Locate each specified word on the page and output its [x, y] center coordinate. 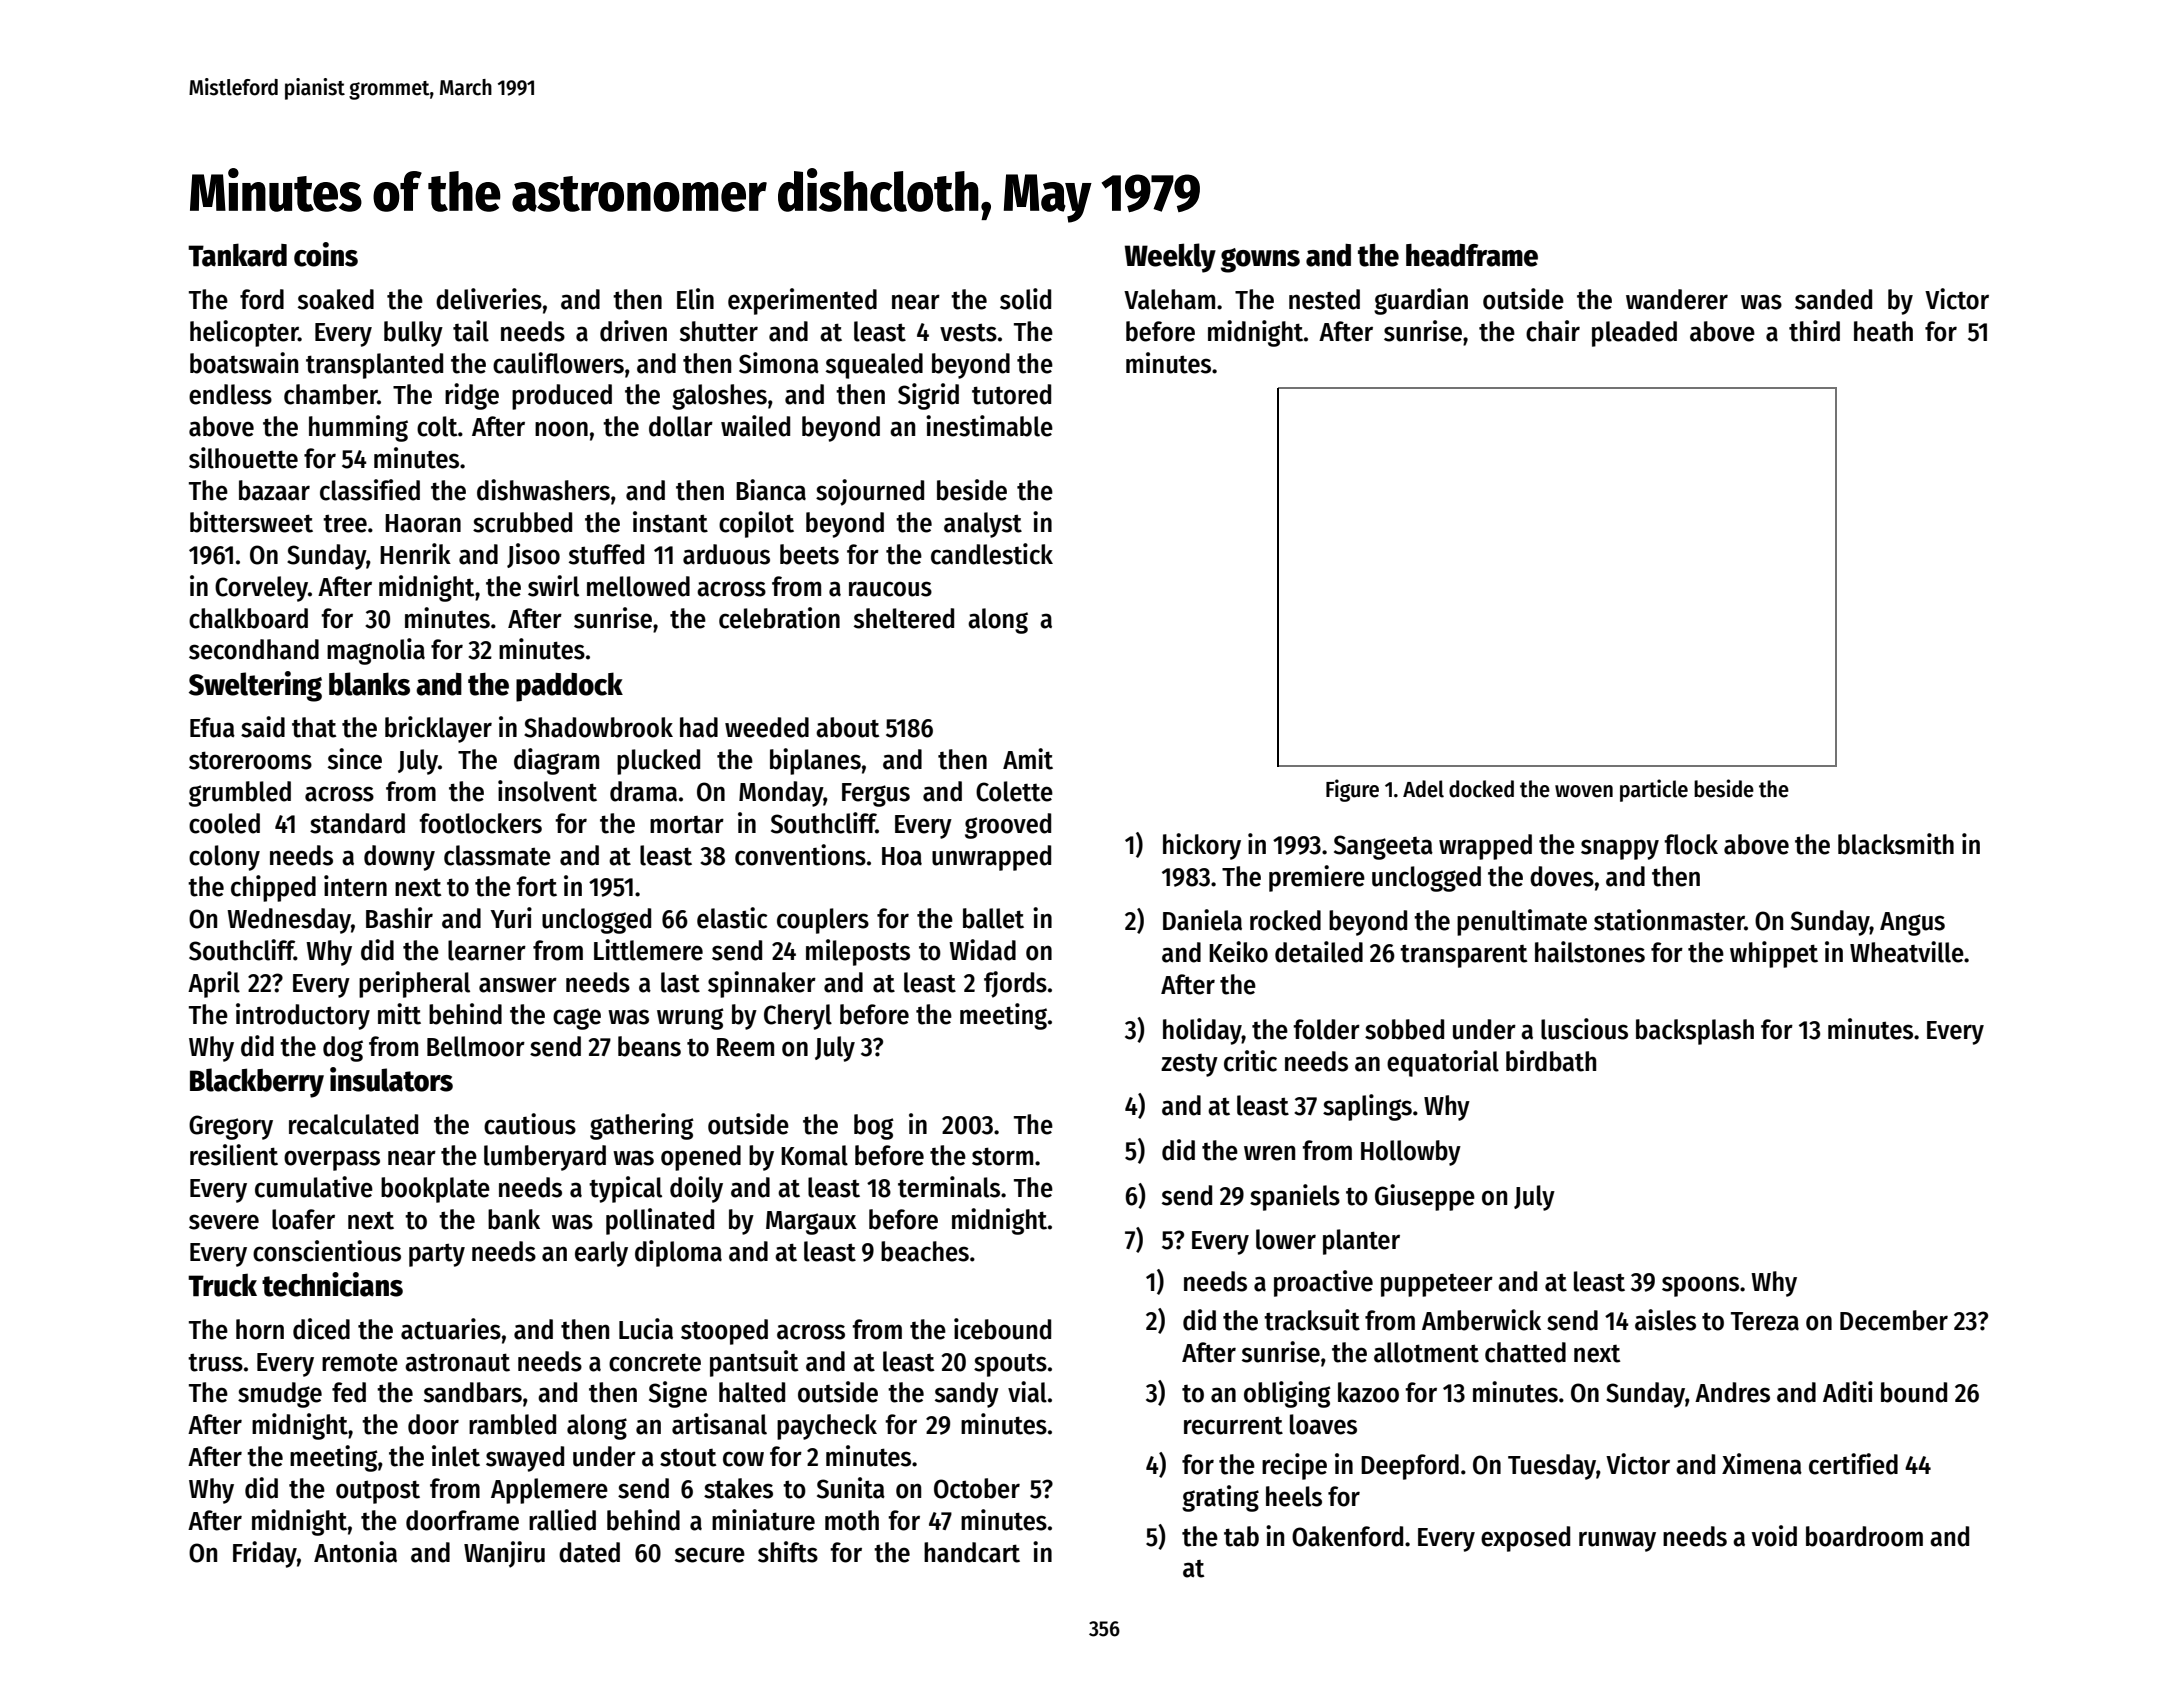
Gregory [231, 1127]
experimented [802, 301]
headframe [1472, 255]
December [1894, 1320]
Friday [265, 1554]
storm [1002, 1156]
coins [326, 254]
